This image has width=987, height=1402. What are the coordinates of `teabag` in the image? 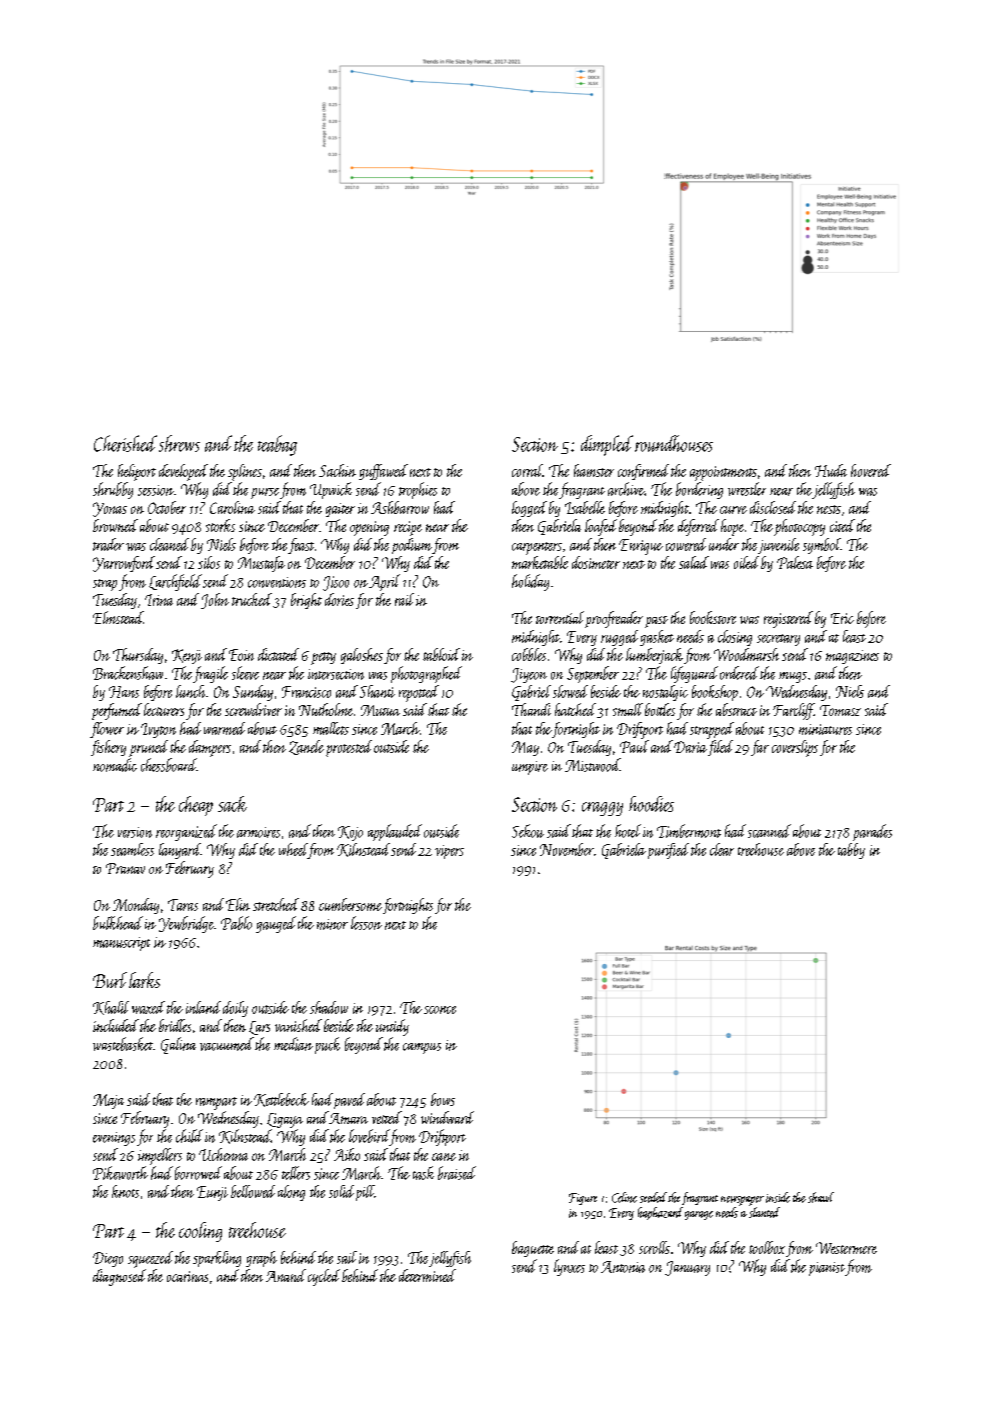 It's located at (277, 445).
